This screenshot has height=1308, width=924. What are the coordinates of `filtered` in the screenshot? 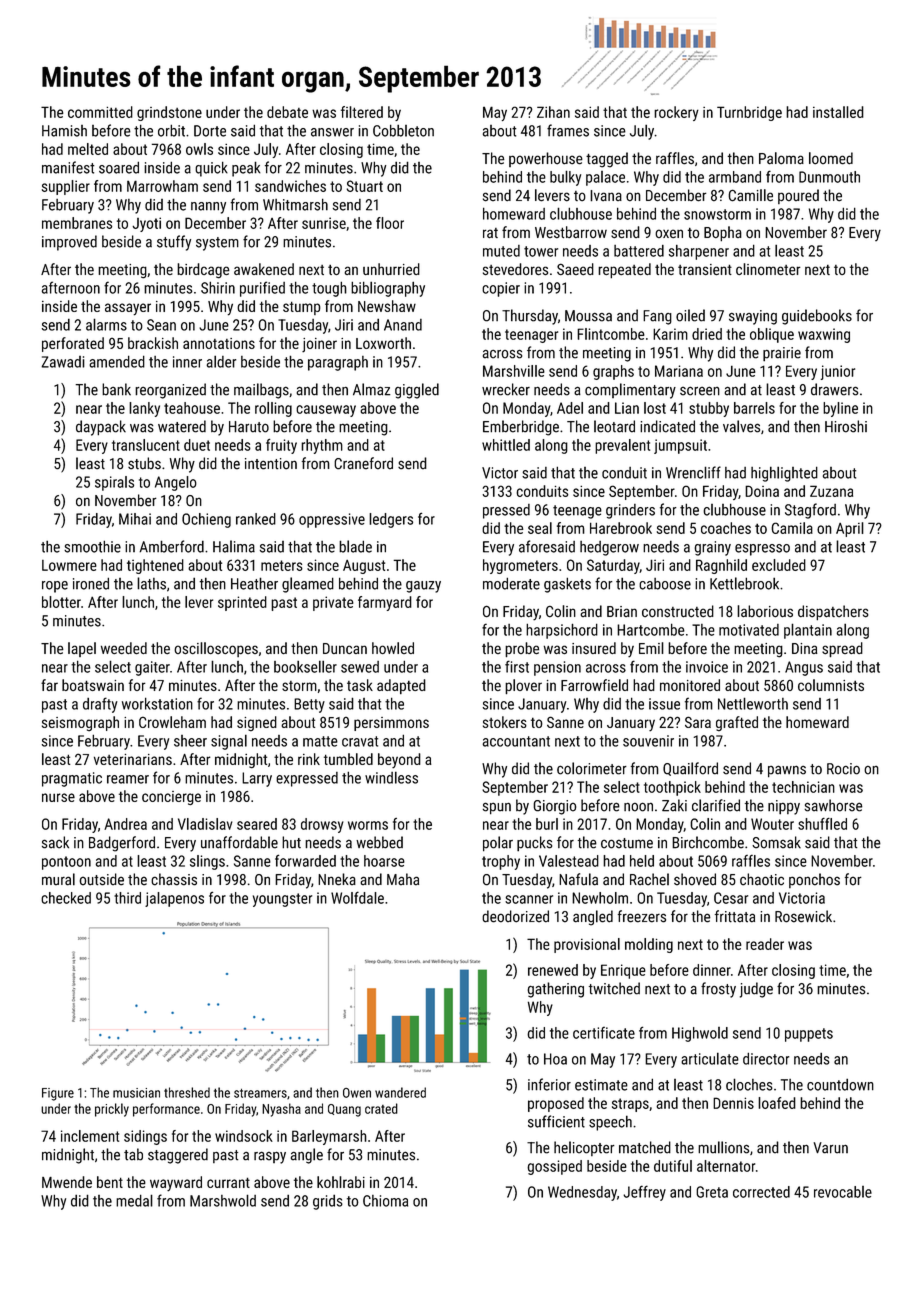 It's located at (362, 112).
